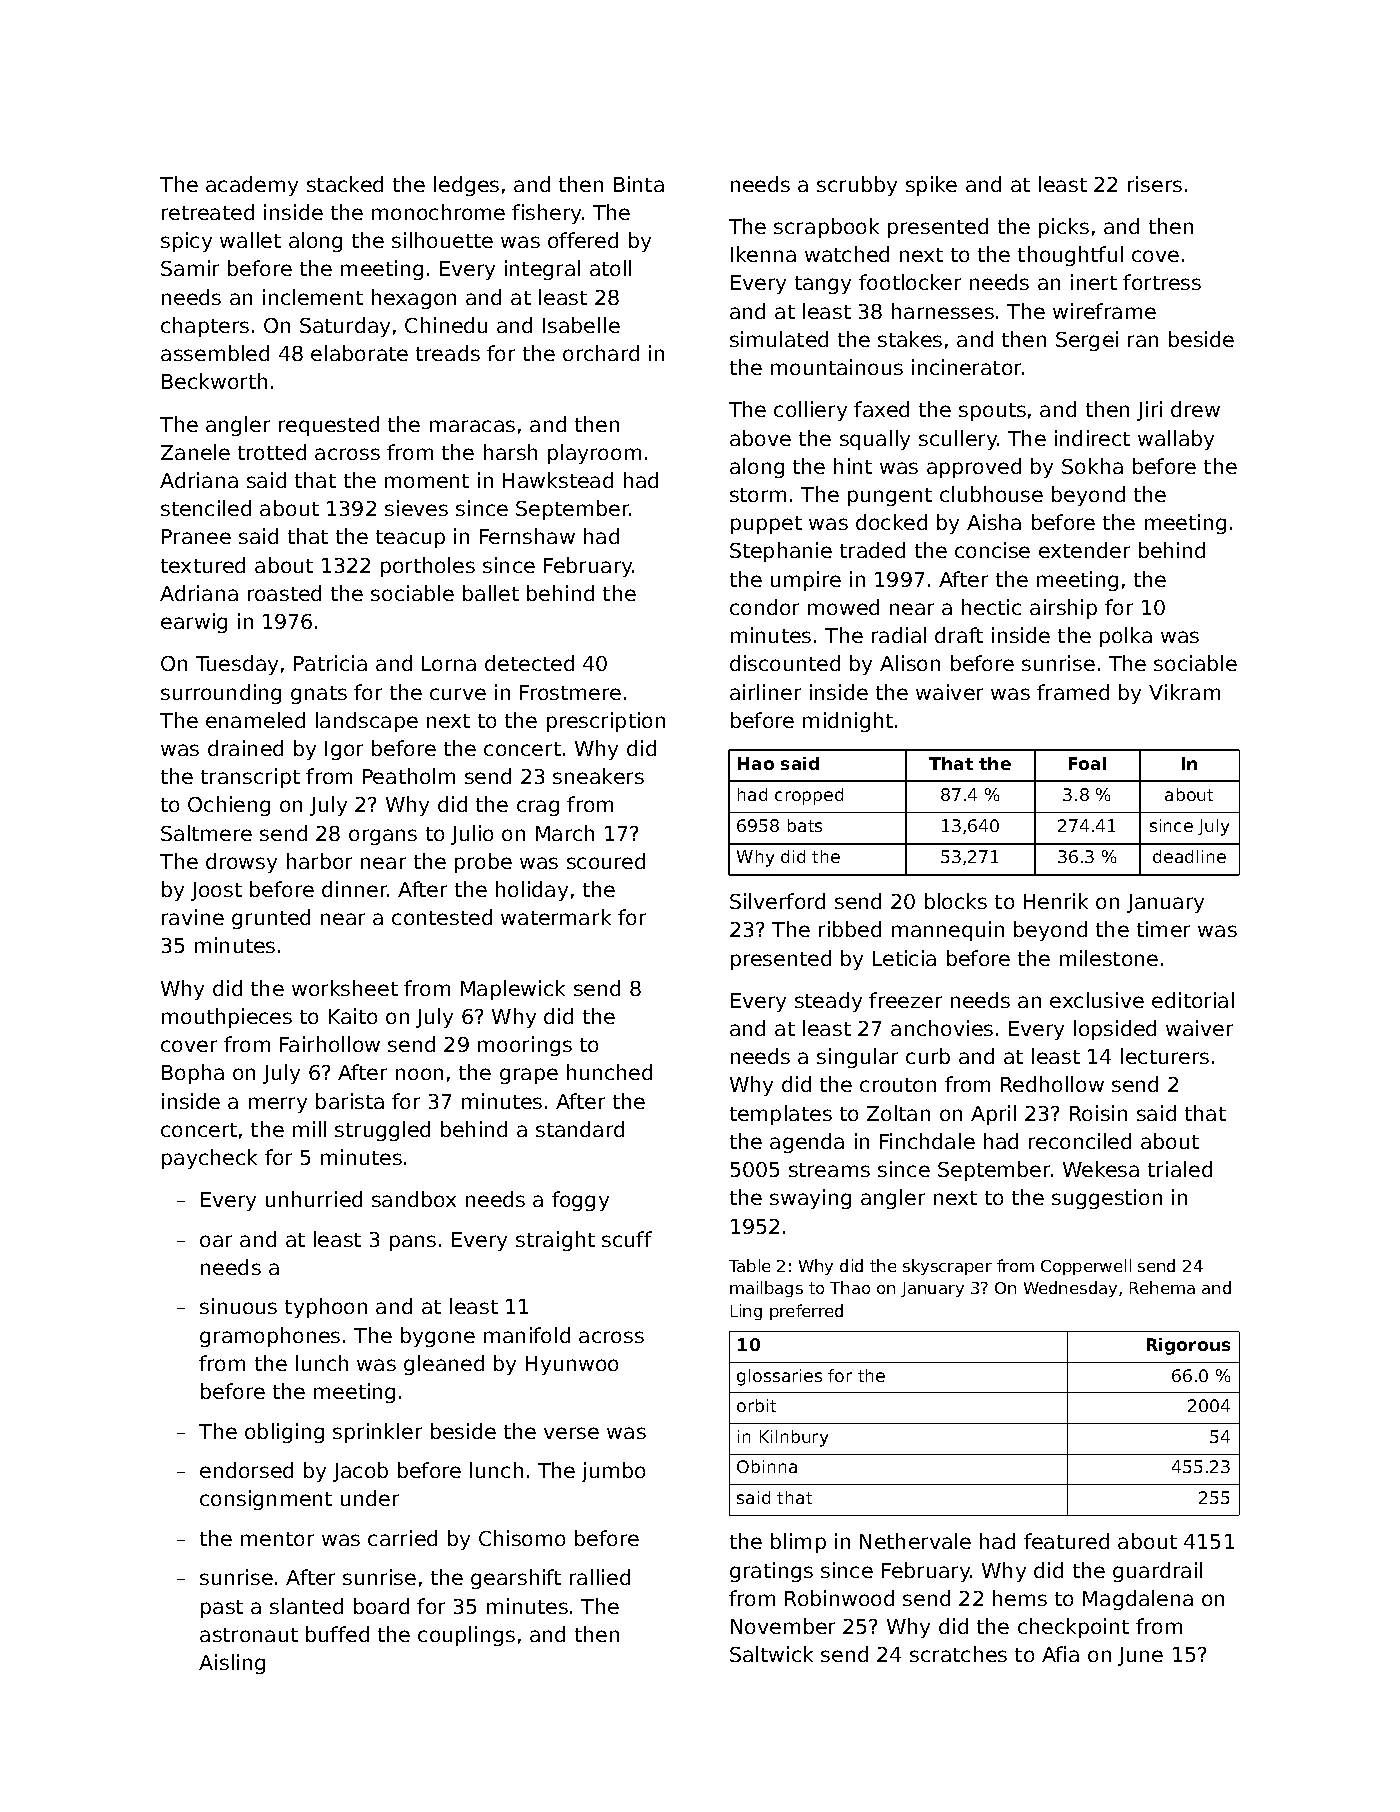 The width and height of the screenshot is (1400, 1812). What do you see at coordinates (1064, 228) in the screenshot?
I see `picks` at bounding box center [1064, 228].
